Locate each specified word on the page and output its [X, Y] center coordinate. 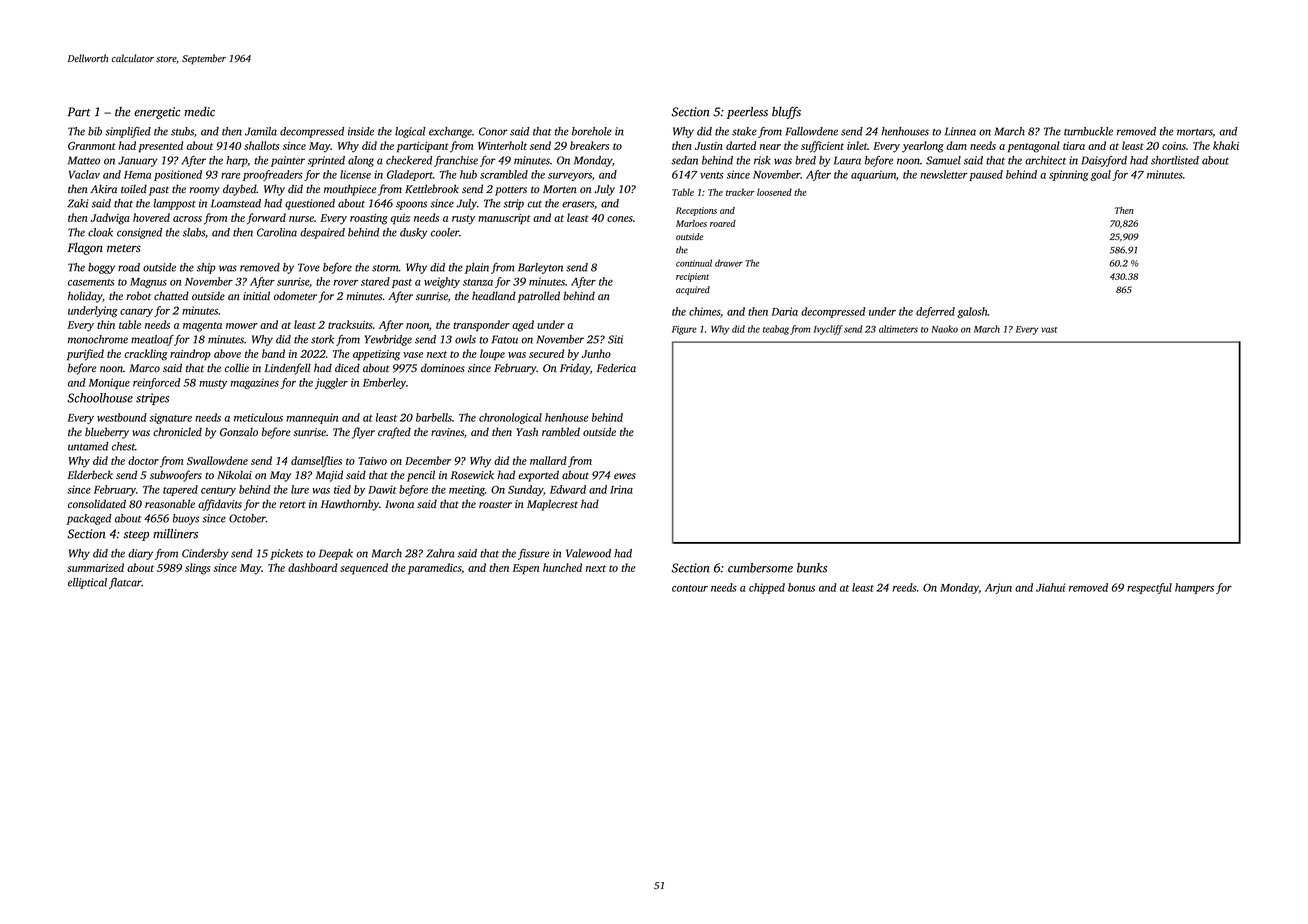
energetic [157, 113]
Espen [526, 569]
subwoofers [176, 476]
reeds [905, 587]
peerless [747, 113]
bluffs [786, 113]
